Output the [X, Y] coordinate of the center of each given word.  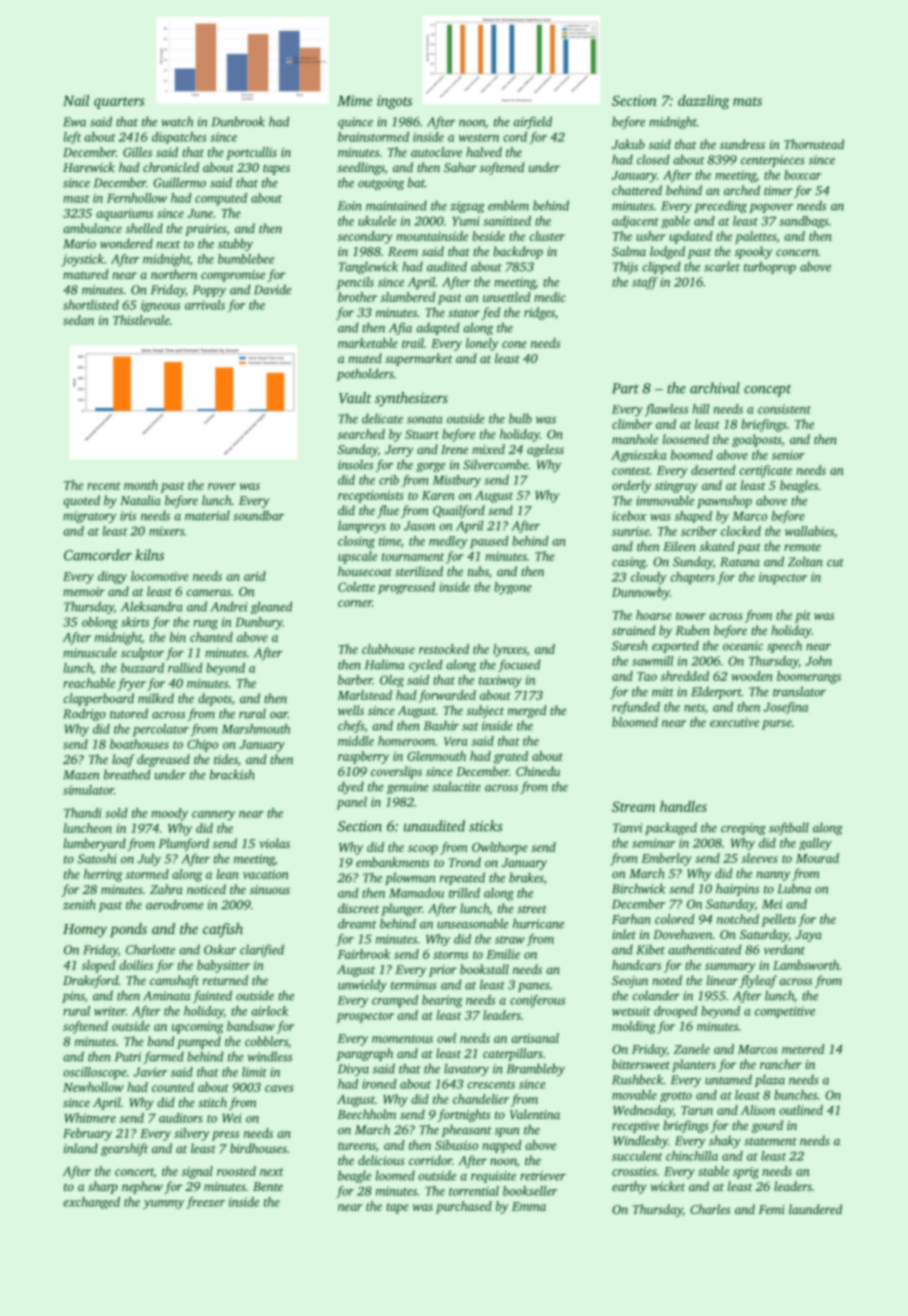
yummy [163, 1204]
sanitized [507, 221]
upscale [357, 557]
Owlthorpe [500, 848]
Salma [629, 251]
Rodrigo [84, 714]
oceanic [743, 646]
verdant [784, 949]
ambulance [92, 228]
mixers [166, 531]
